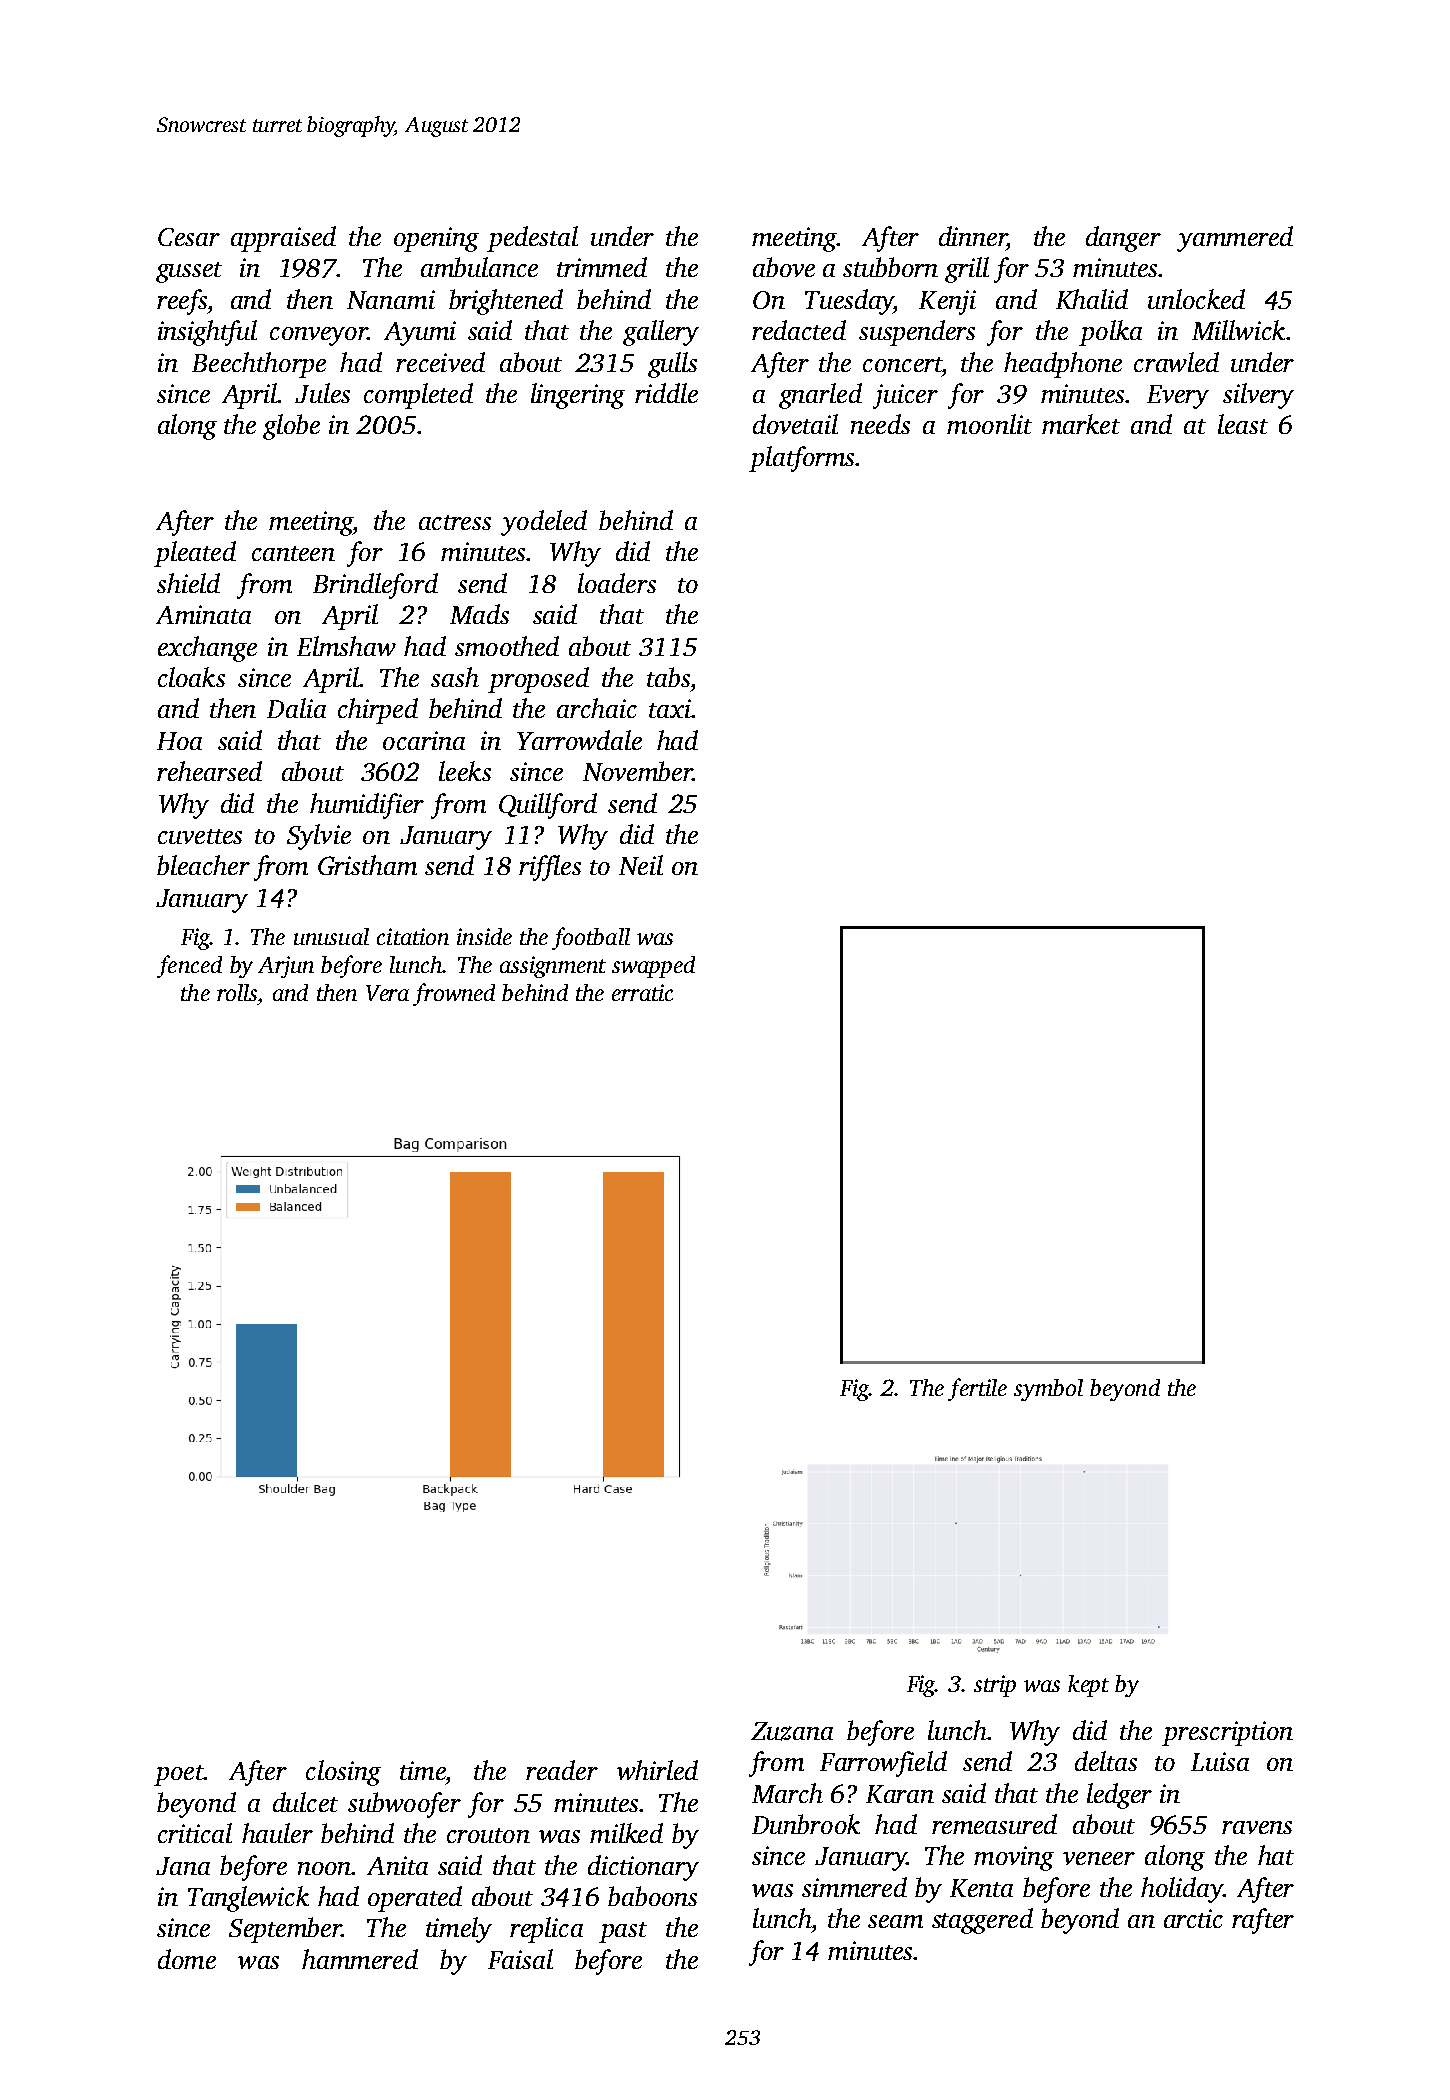  Describe the element at coordinates (1235, 239) in the document. I see `yammered` at that location.
